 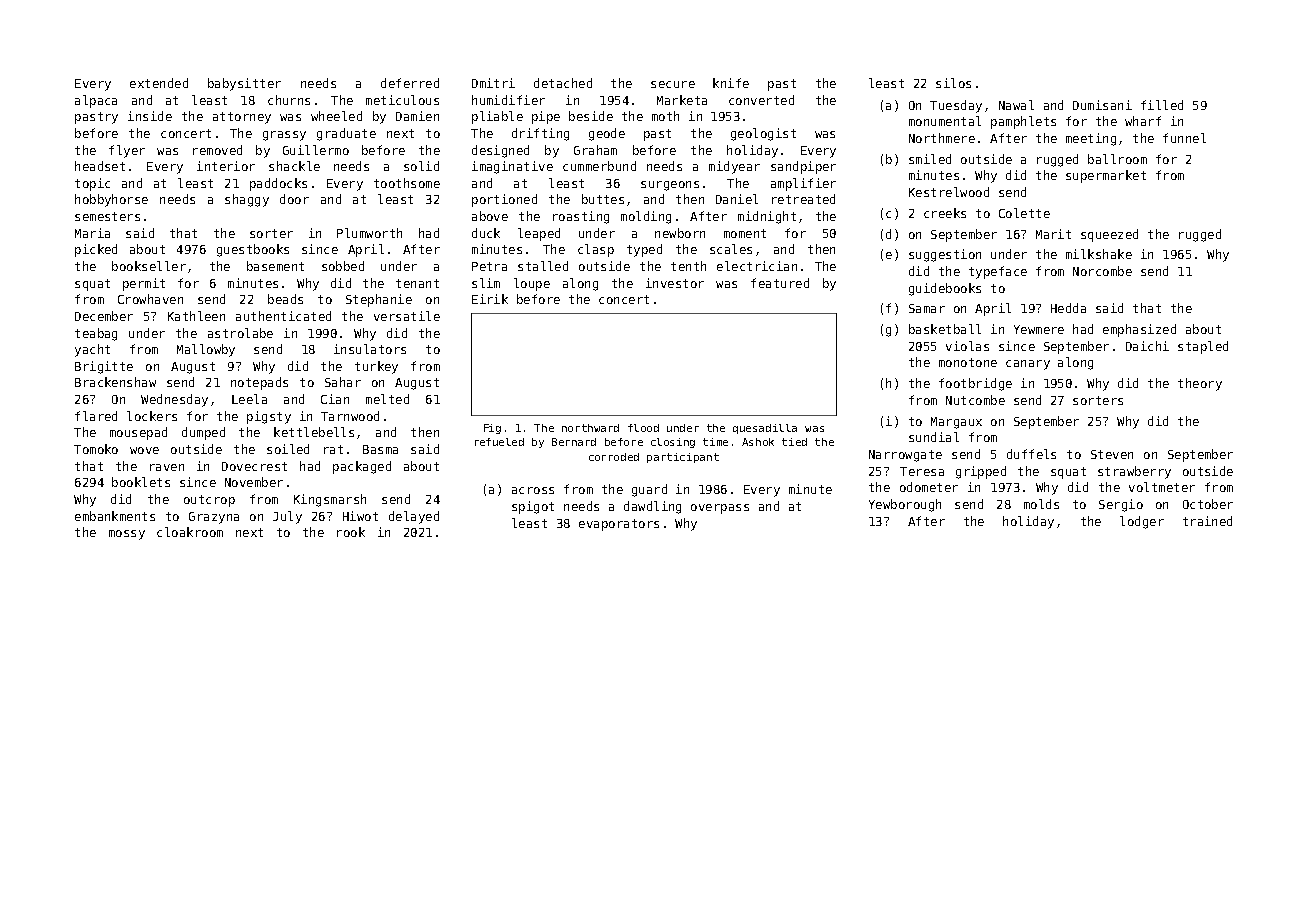 What do you see at coordinates (665, 116) in the screenshot?
I see `moth` at bounding box center [665, 116].
